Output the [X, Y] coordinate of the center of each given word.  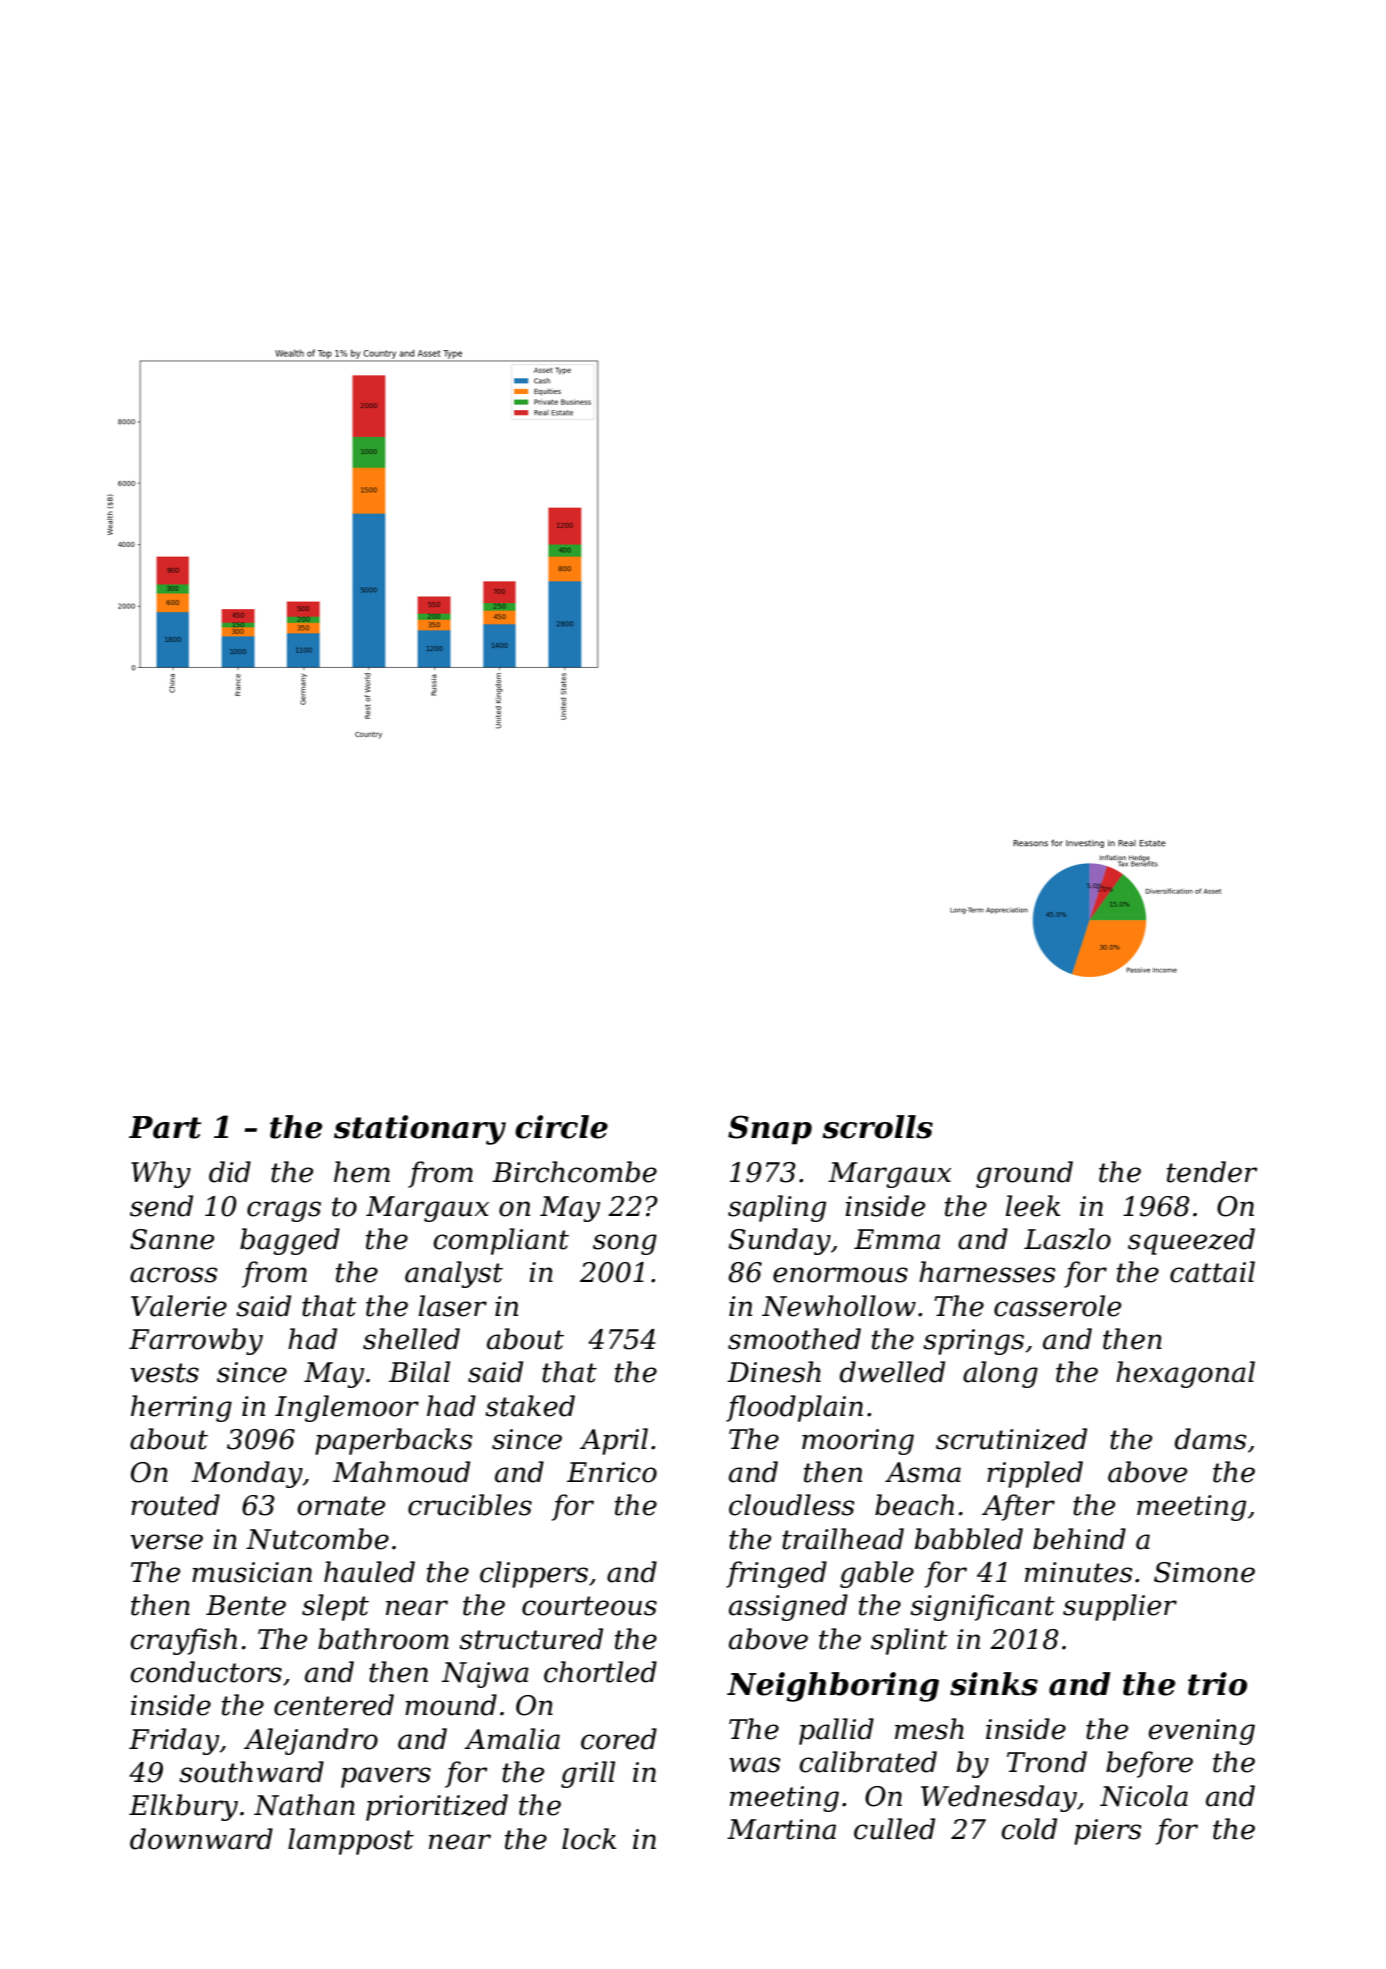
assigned [788, 1607]
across [173, 1275]
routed [175, 1505]
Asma [923, 1472]
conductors [206, 1672]
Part [165, 1127]
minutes [1078, 1572]
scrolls [878, 1127]
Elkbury [183, 1807]
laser [453, 1306]
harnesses [987, 1272]
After [1018, 1507]
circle [561, 1127]
